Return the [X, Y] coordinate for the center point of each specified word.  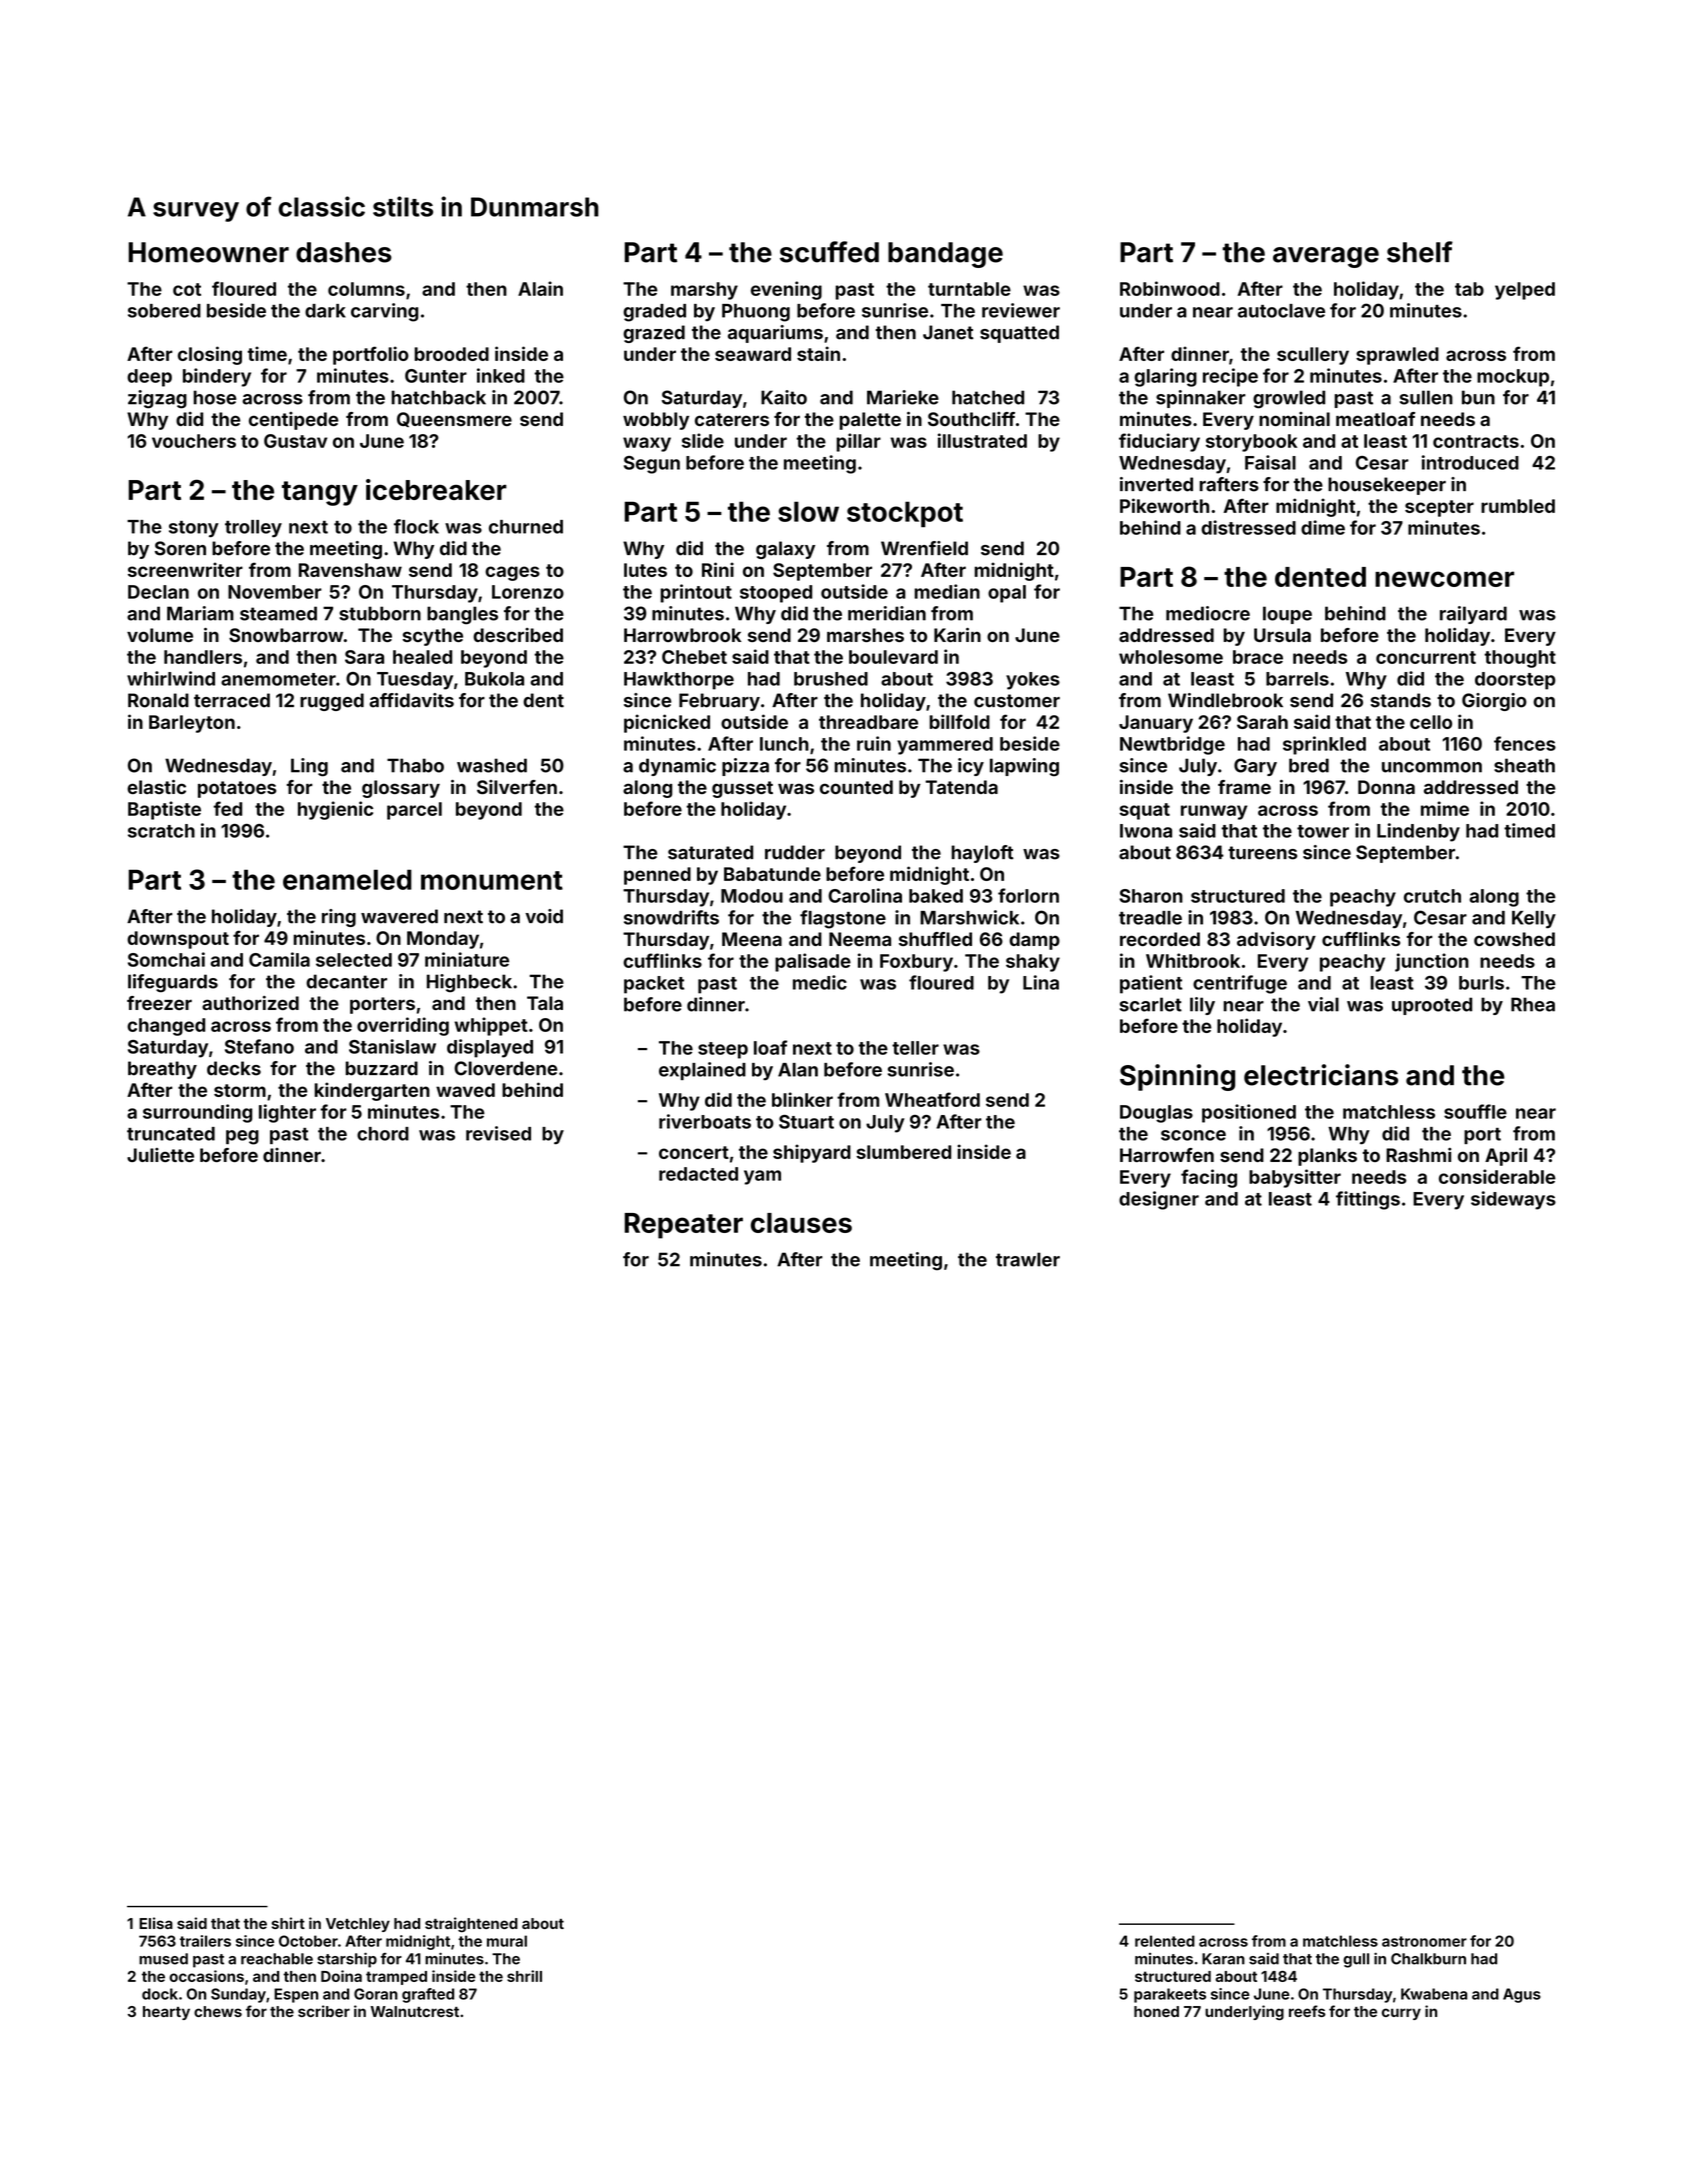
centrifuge [1240, 984]
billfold [959, 721]
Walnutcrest [414, 2011]
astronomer [1424, 1941]
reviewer [1021, 310]
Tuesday [415, 681]
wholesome [1171, 657]
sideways [1513, 1200]
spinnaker [1201, 399]
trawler [1028, 1259]
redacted [698, 1174]
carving [384, 312]
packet [654, 985]
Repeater [684, 1226]
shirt [288, 1923]
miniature [467, 959]
